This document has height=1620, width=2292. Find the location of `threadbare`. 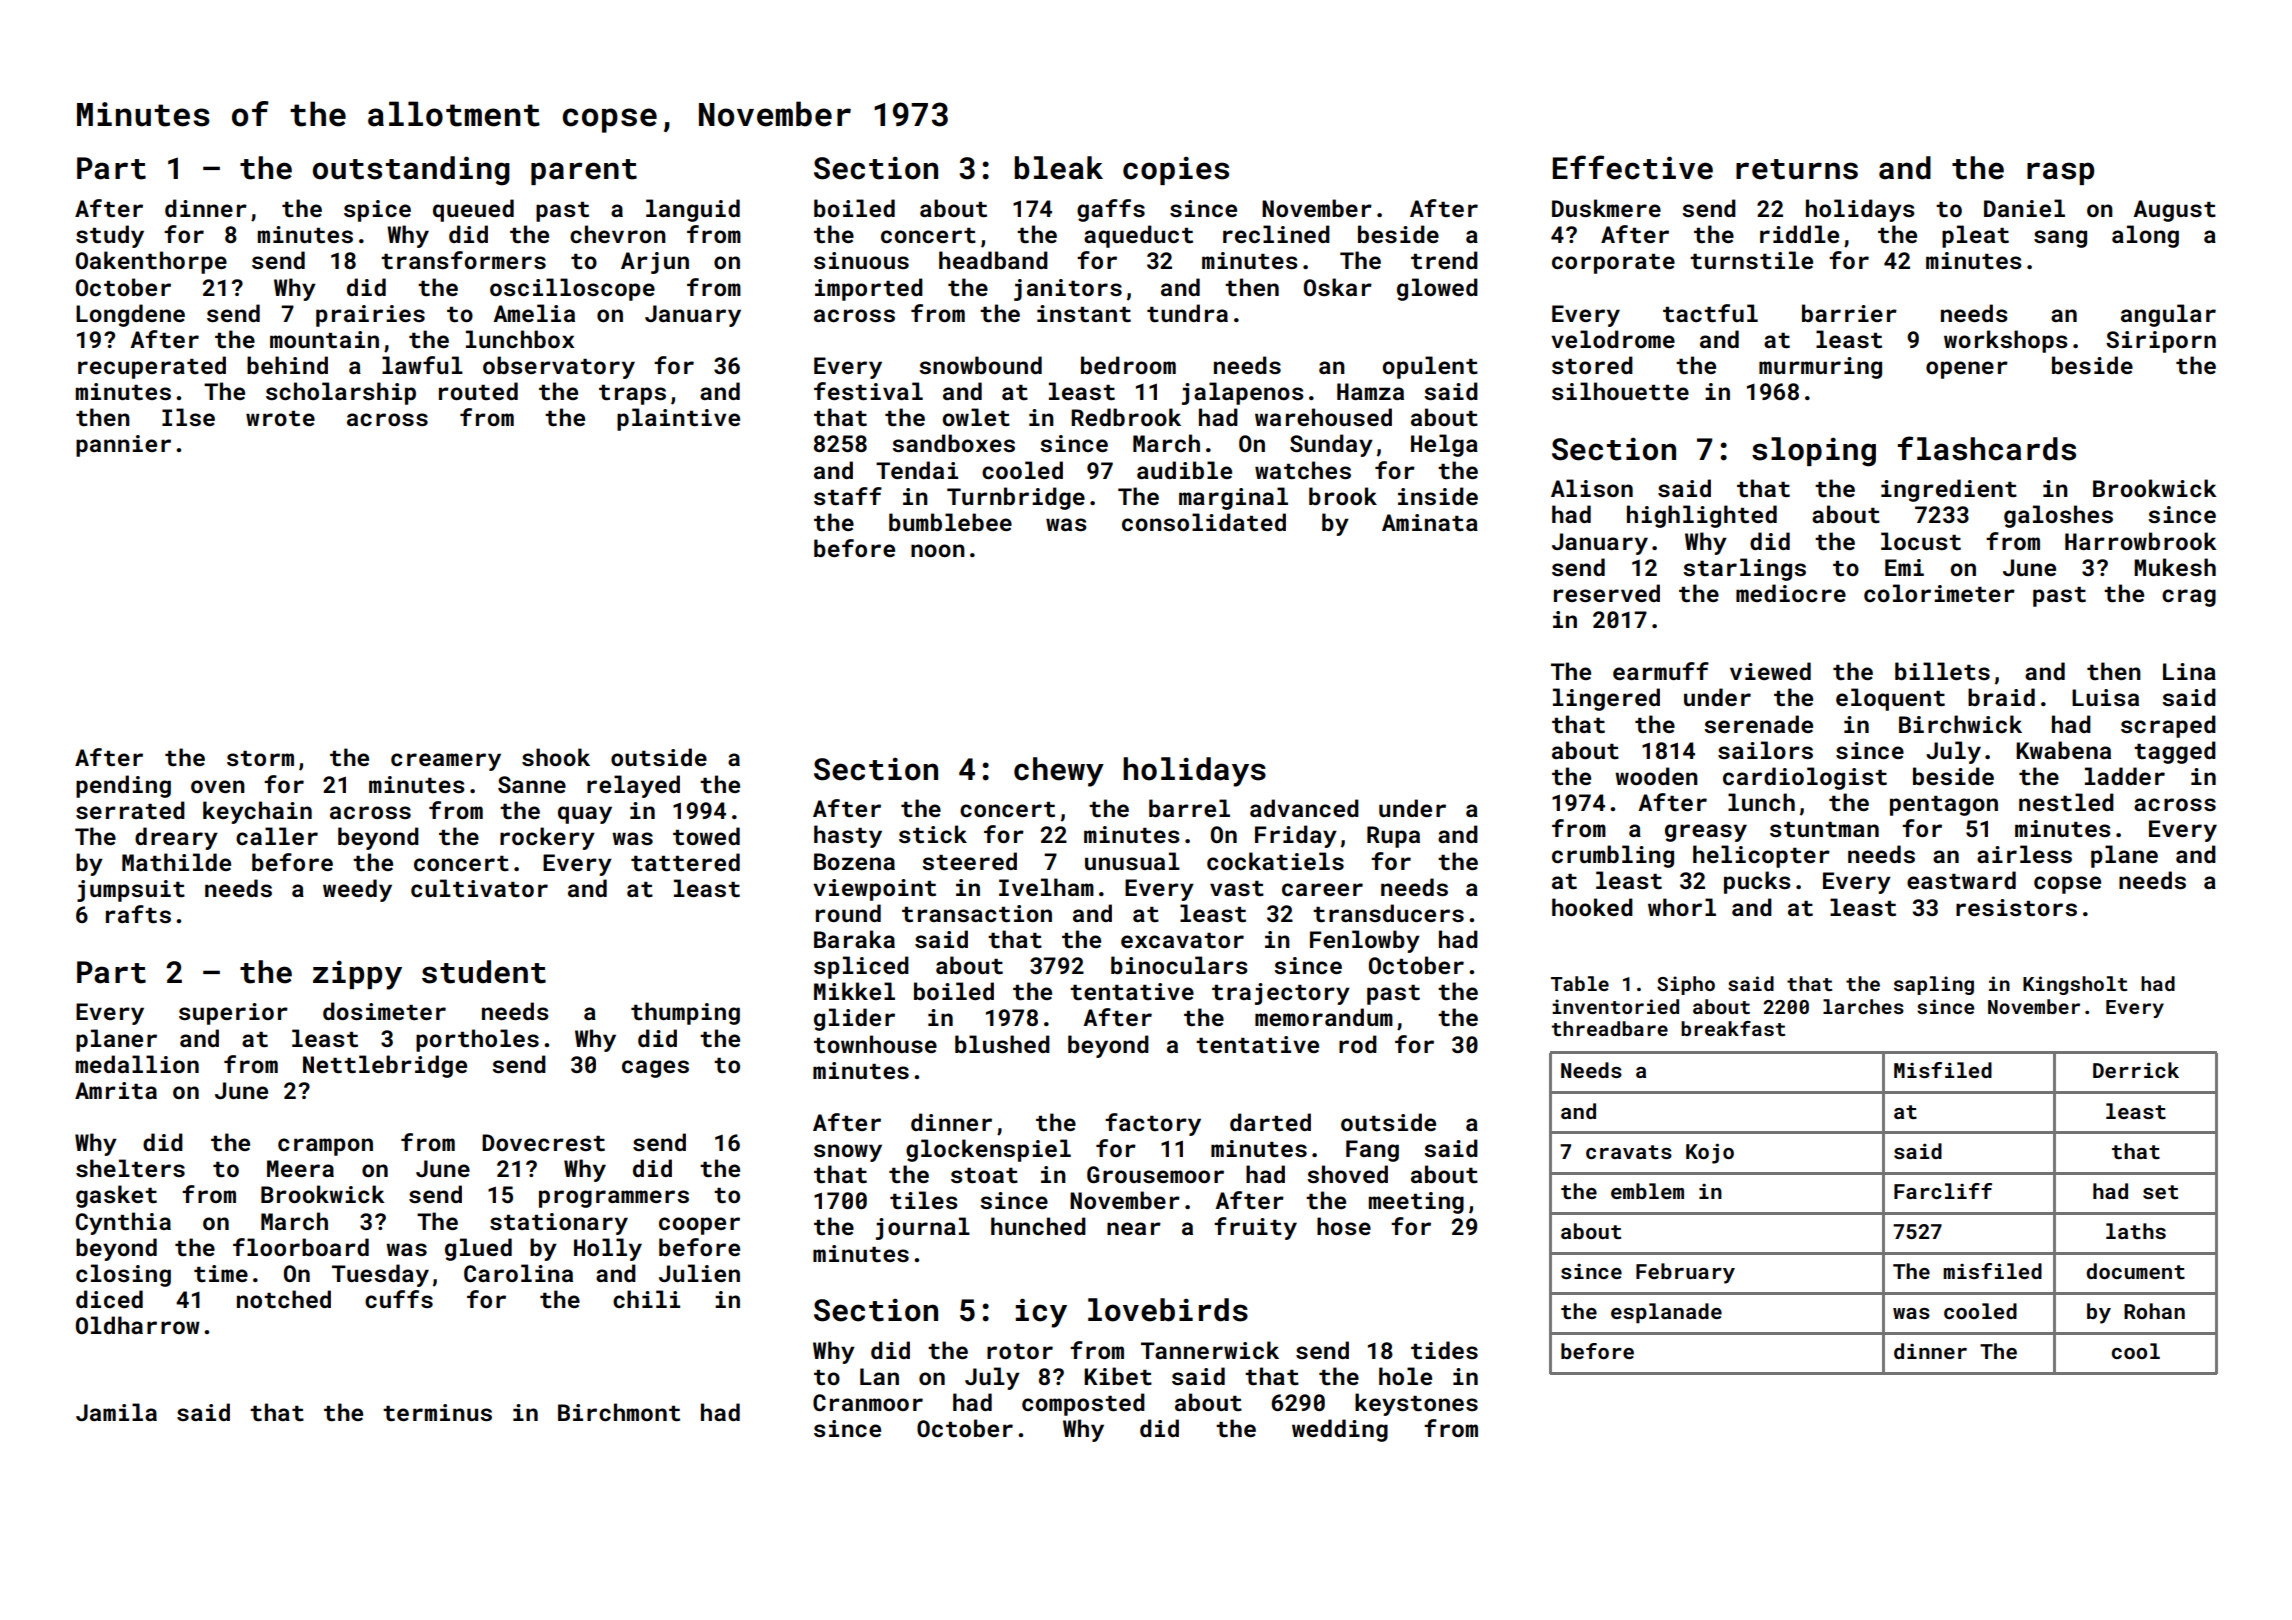

threadbare is located at coordinates (1610, 1028).
